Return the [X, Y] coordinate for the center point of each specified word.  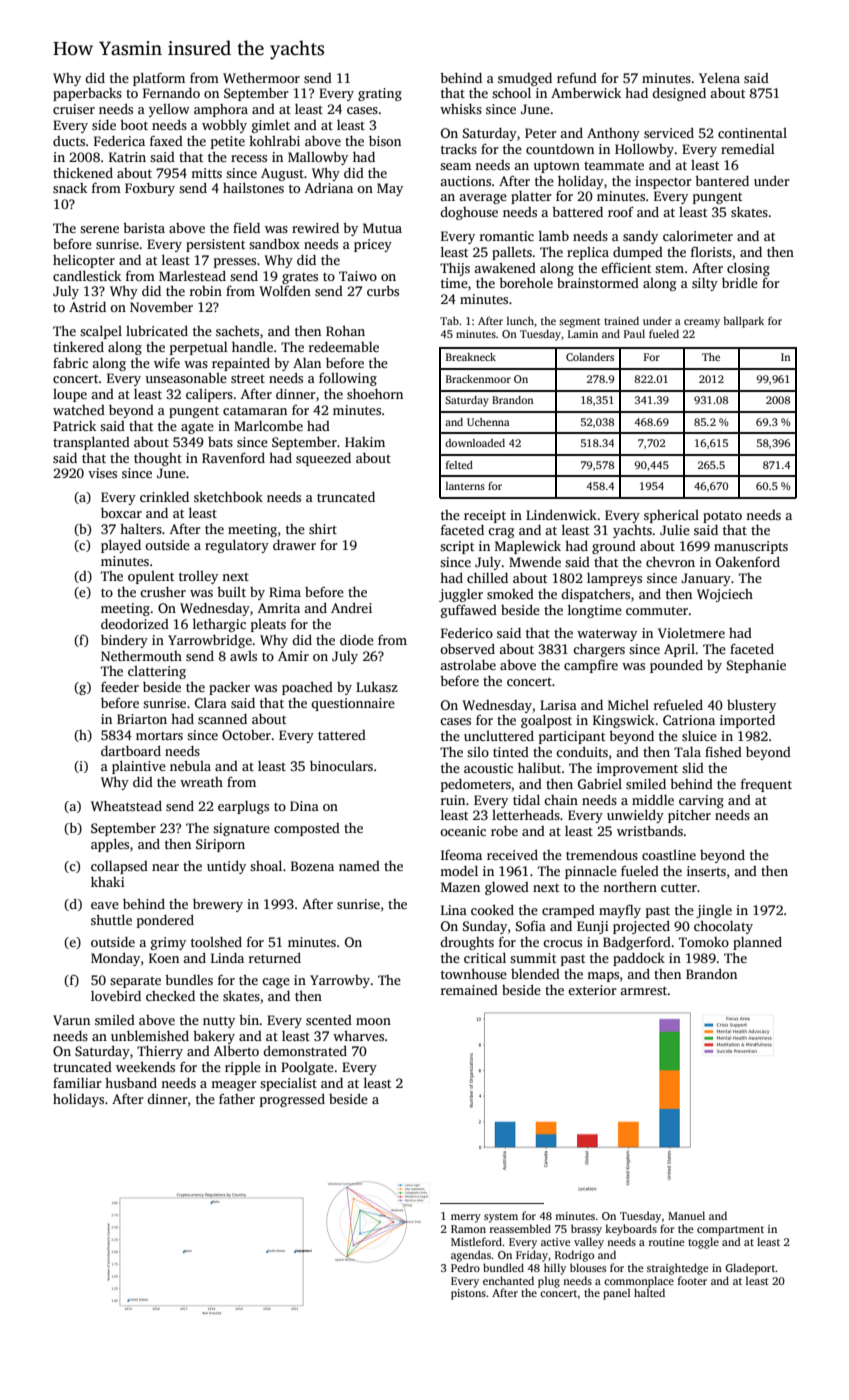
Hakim [365, 442]
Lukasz [377, 686]
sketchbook [228, 496]
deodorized [135, 624]
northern [630, 887]
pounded [676, 666]
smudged [525, 79]
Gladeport [750, 1269]
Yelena [719, 77]
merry [466, 1218]
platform [159, 79]
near [165, 867]
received [512, 854]
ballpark [744, 322]
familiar [77, 1082]
